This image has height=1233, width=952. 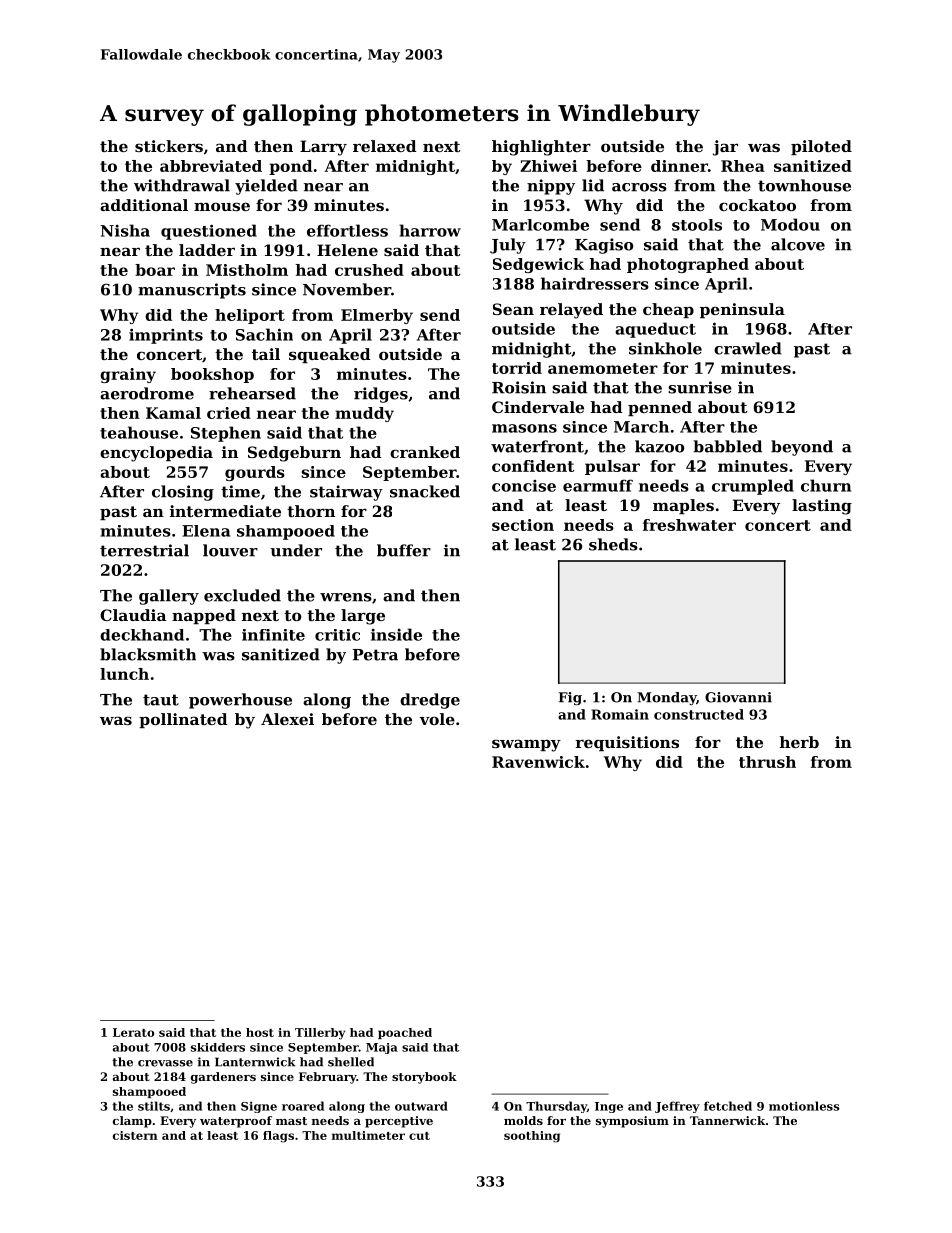 I want to click on peninsula, so click(x=742, y=310).
